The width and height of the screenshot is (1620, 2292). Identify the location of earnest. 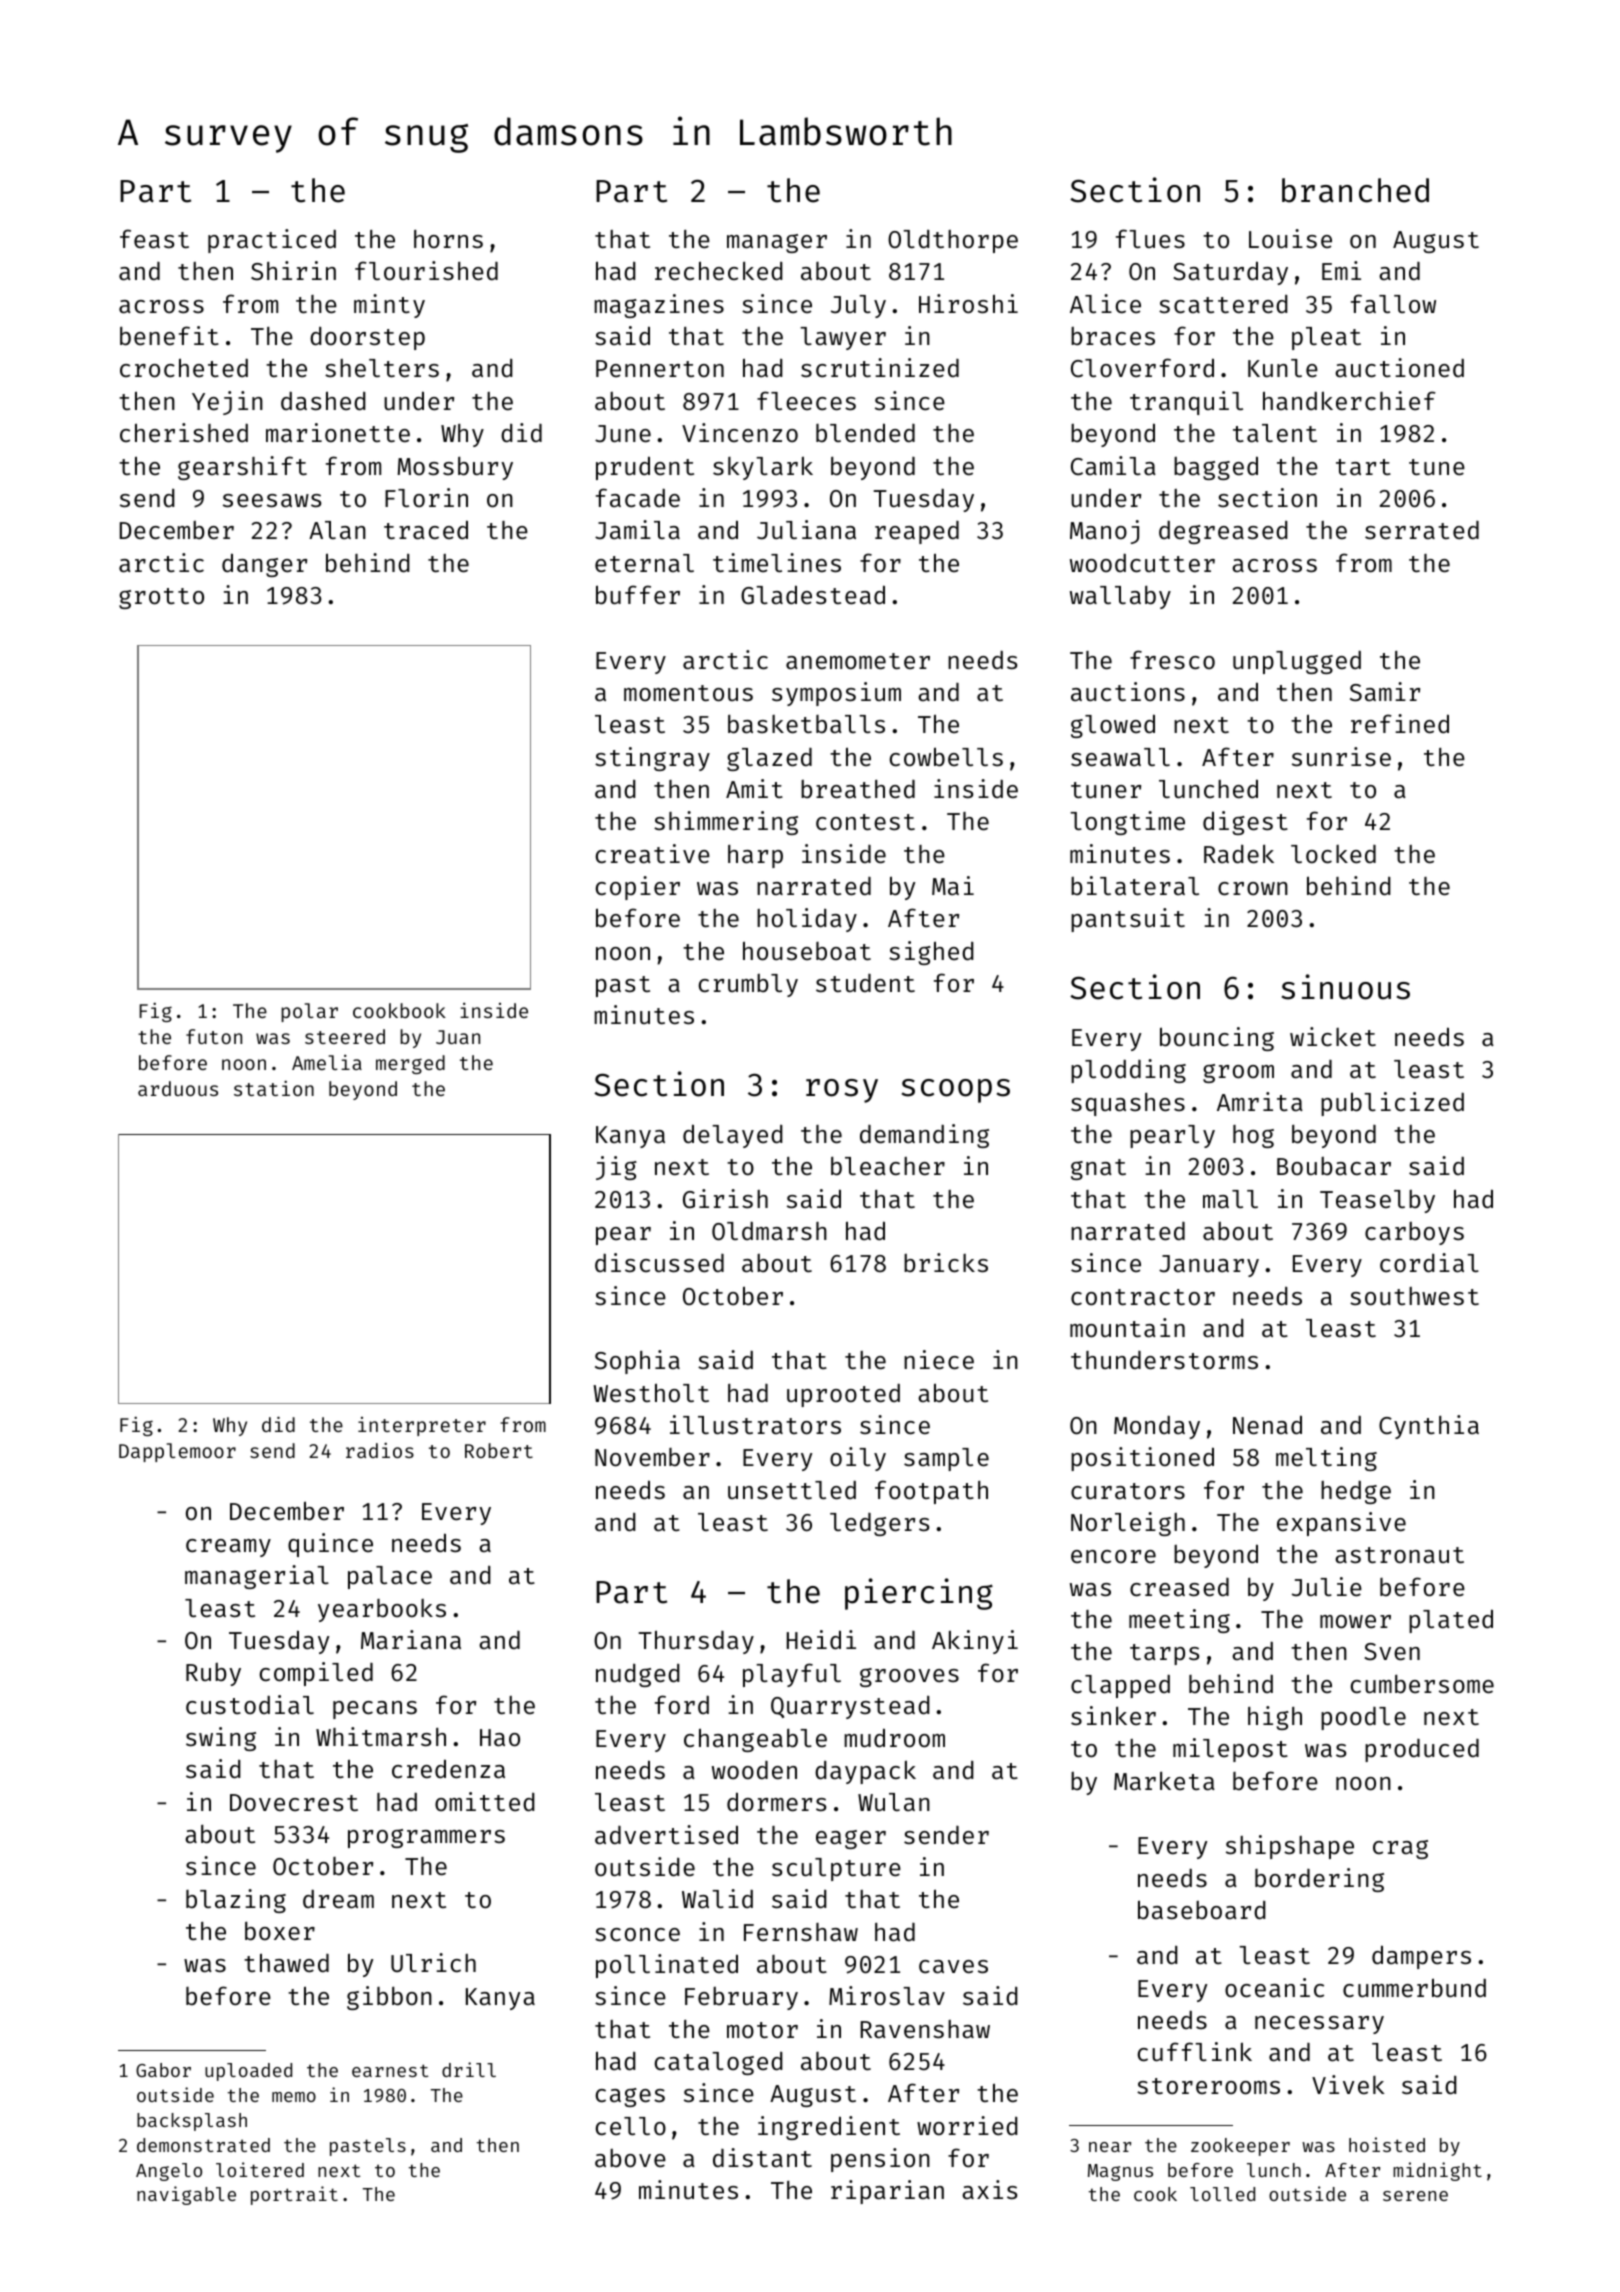
(390, 2070).
